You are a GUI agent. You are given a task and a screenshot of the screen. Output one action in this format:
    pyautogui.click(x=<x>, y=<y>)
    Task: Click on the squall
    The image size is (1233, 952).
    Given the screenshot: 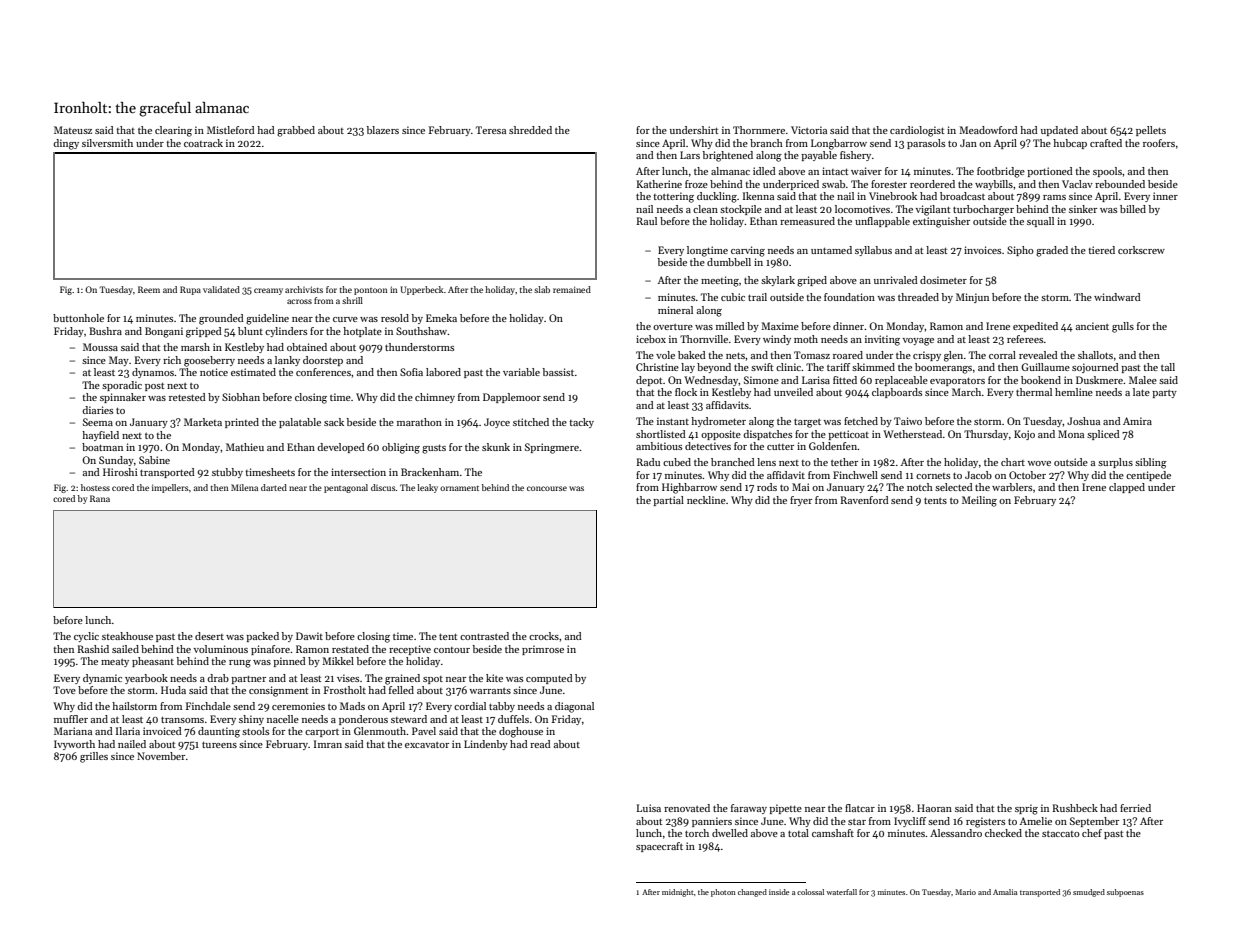 What is the action you would take?
    pyautogui.click(x=1040, y=222)
